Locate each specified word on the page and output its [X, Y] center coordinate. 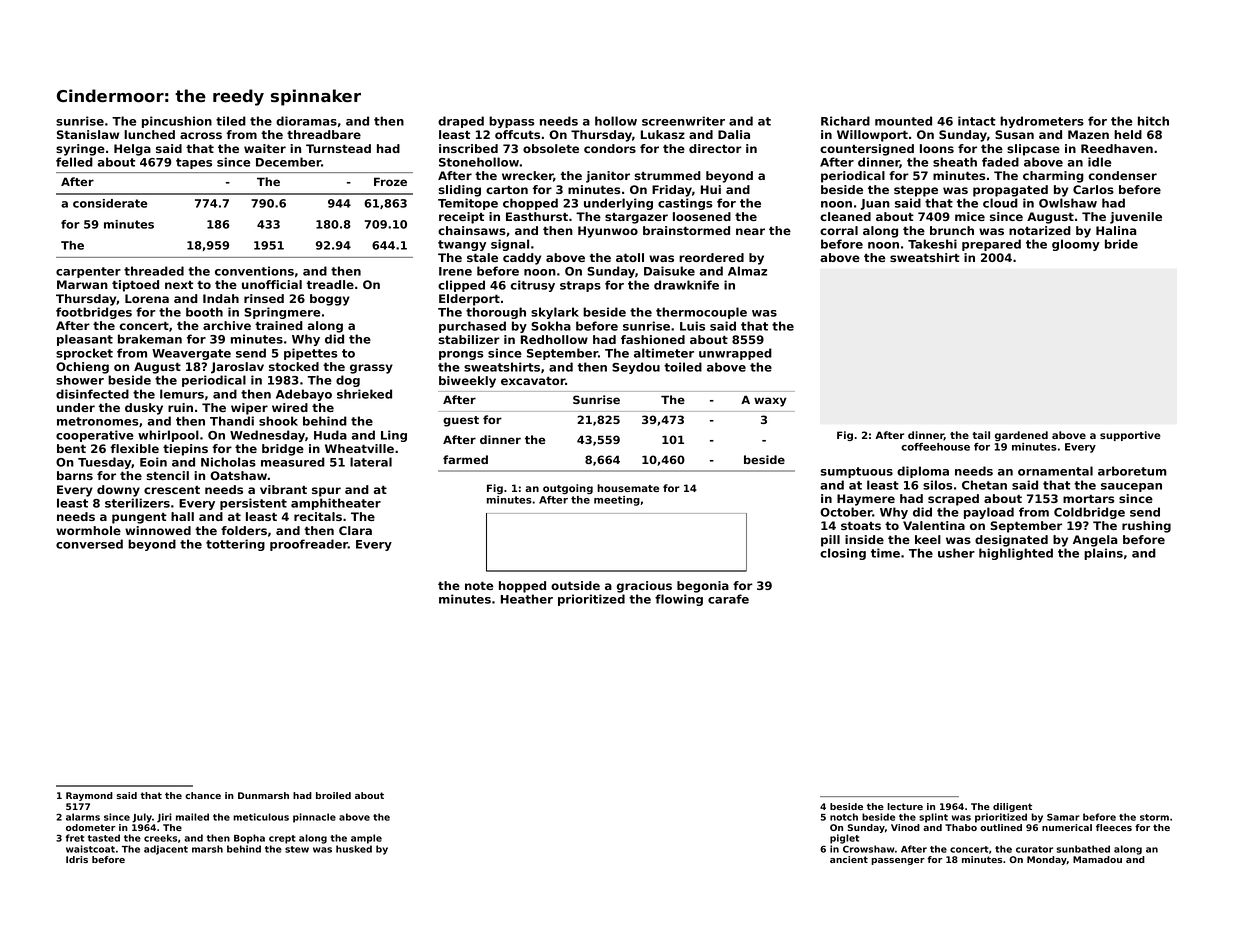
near [750, 231]
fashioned [653, 339]
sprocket [84, 354]
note [479, 585]
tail [981, 435]
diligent [1012, 807]
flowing [679, 600]
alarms [83, 817]
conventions [254, 271]
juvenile [1136, 218]
